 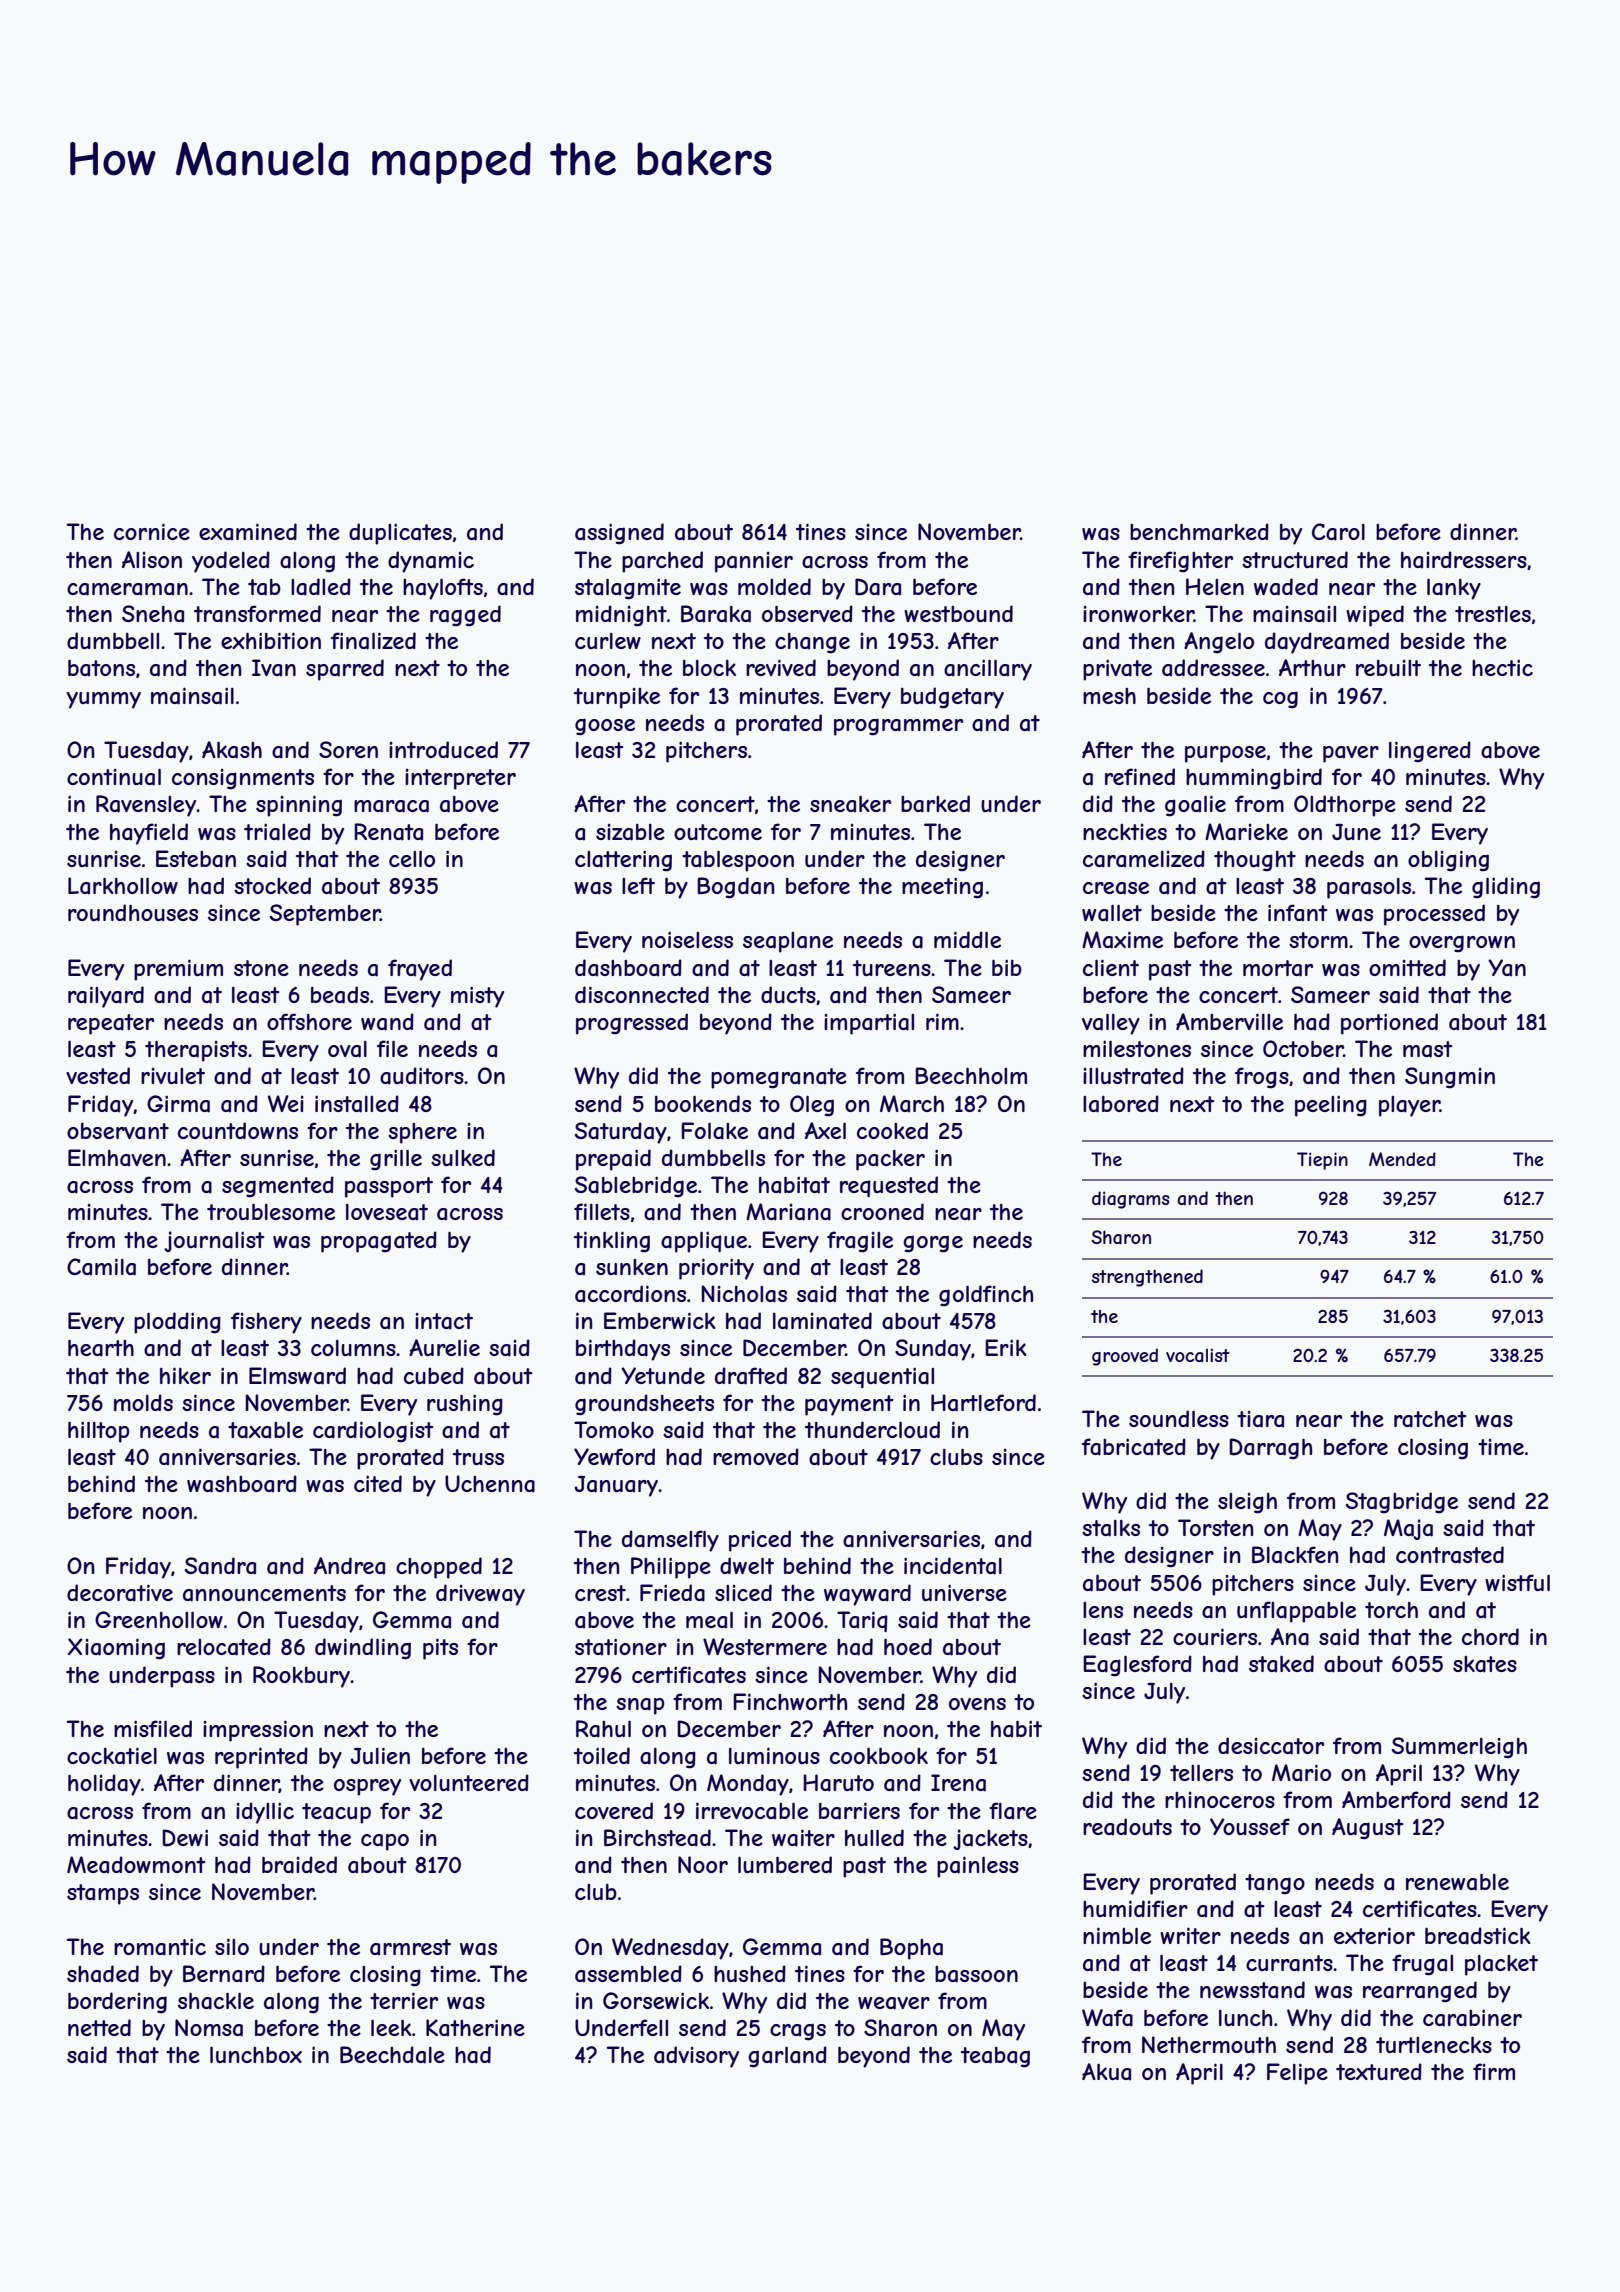 What do you see at coordinates (619, 534) in the page?
I see `assigned` at bounding box center [619, 534].
